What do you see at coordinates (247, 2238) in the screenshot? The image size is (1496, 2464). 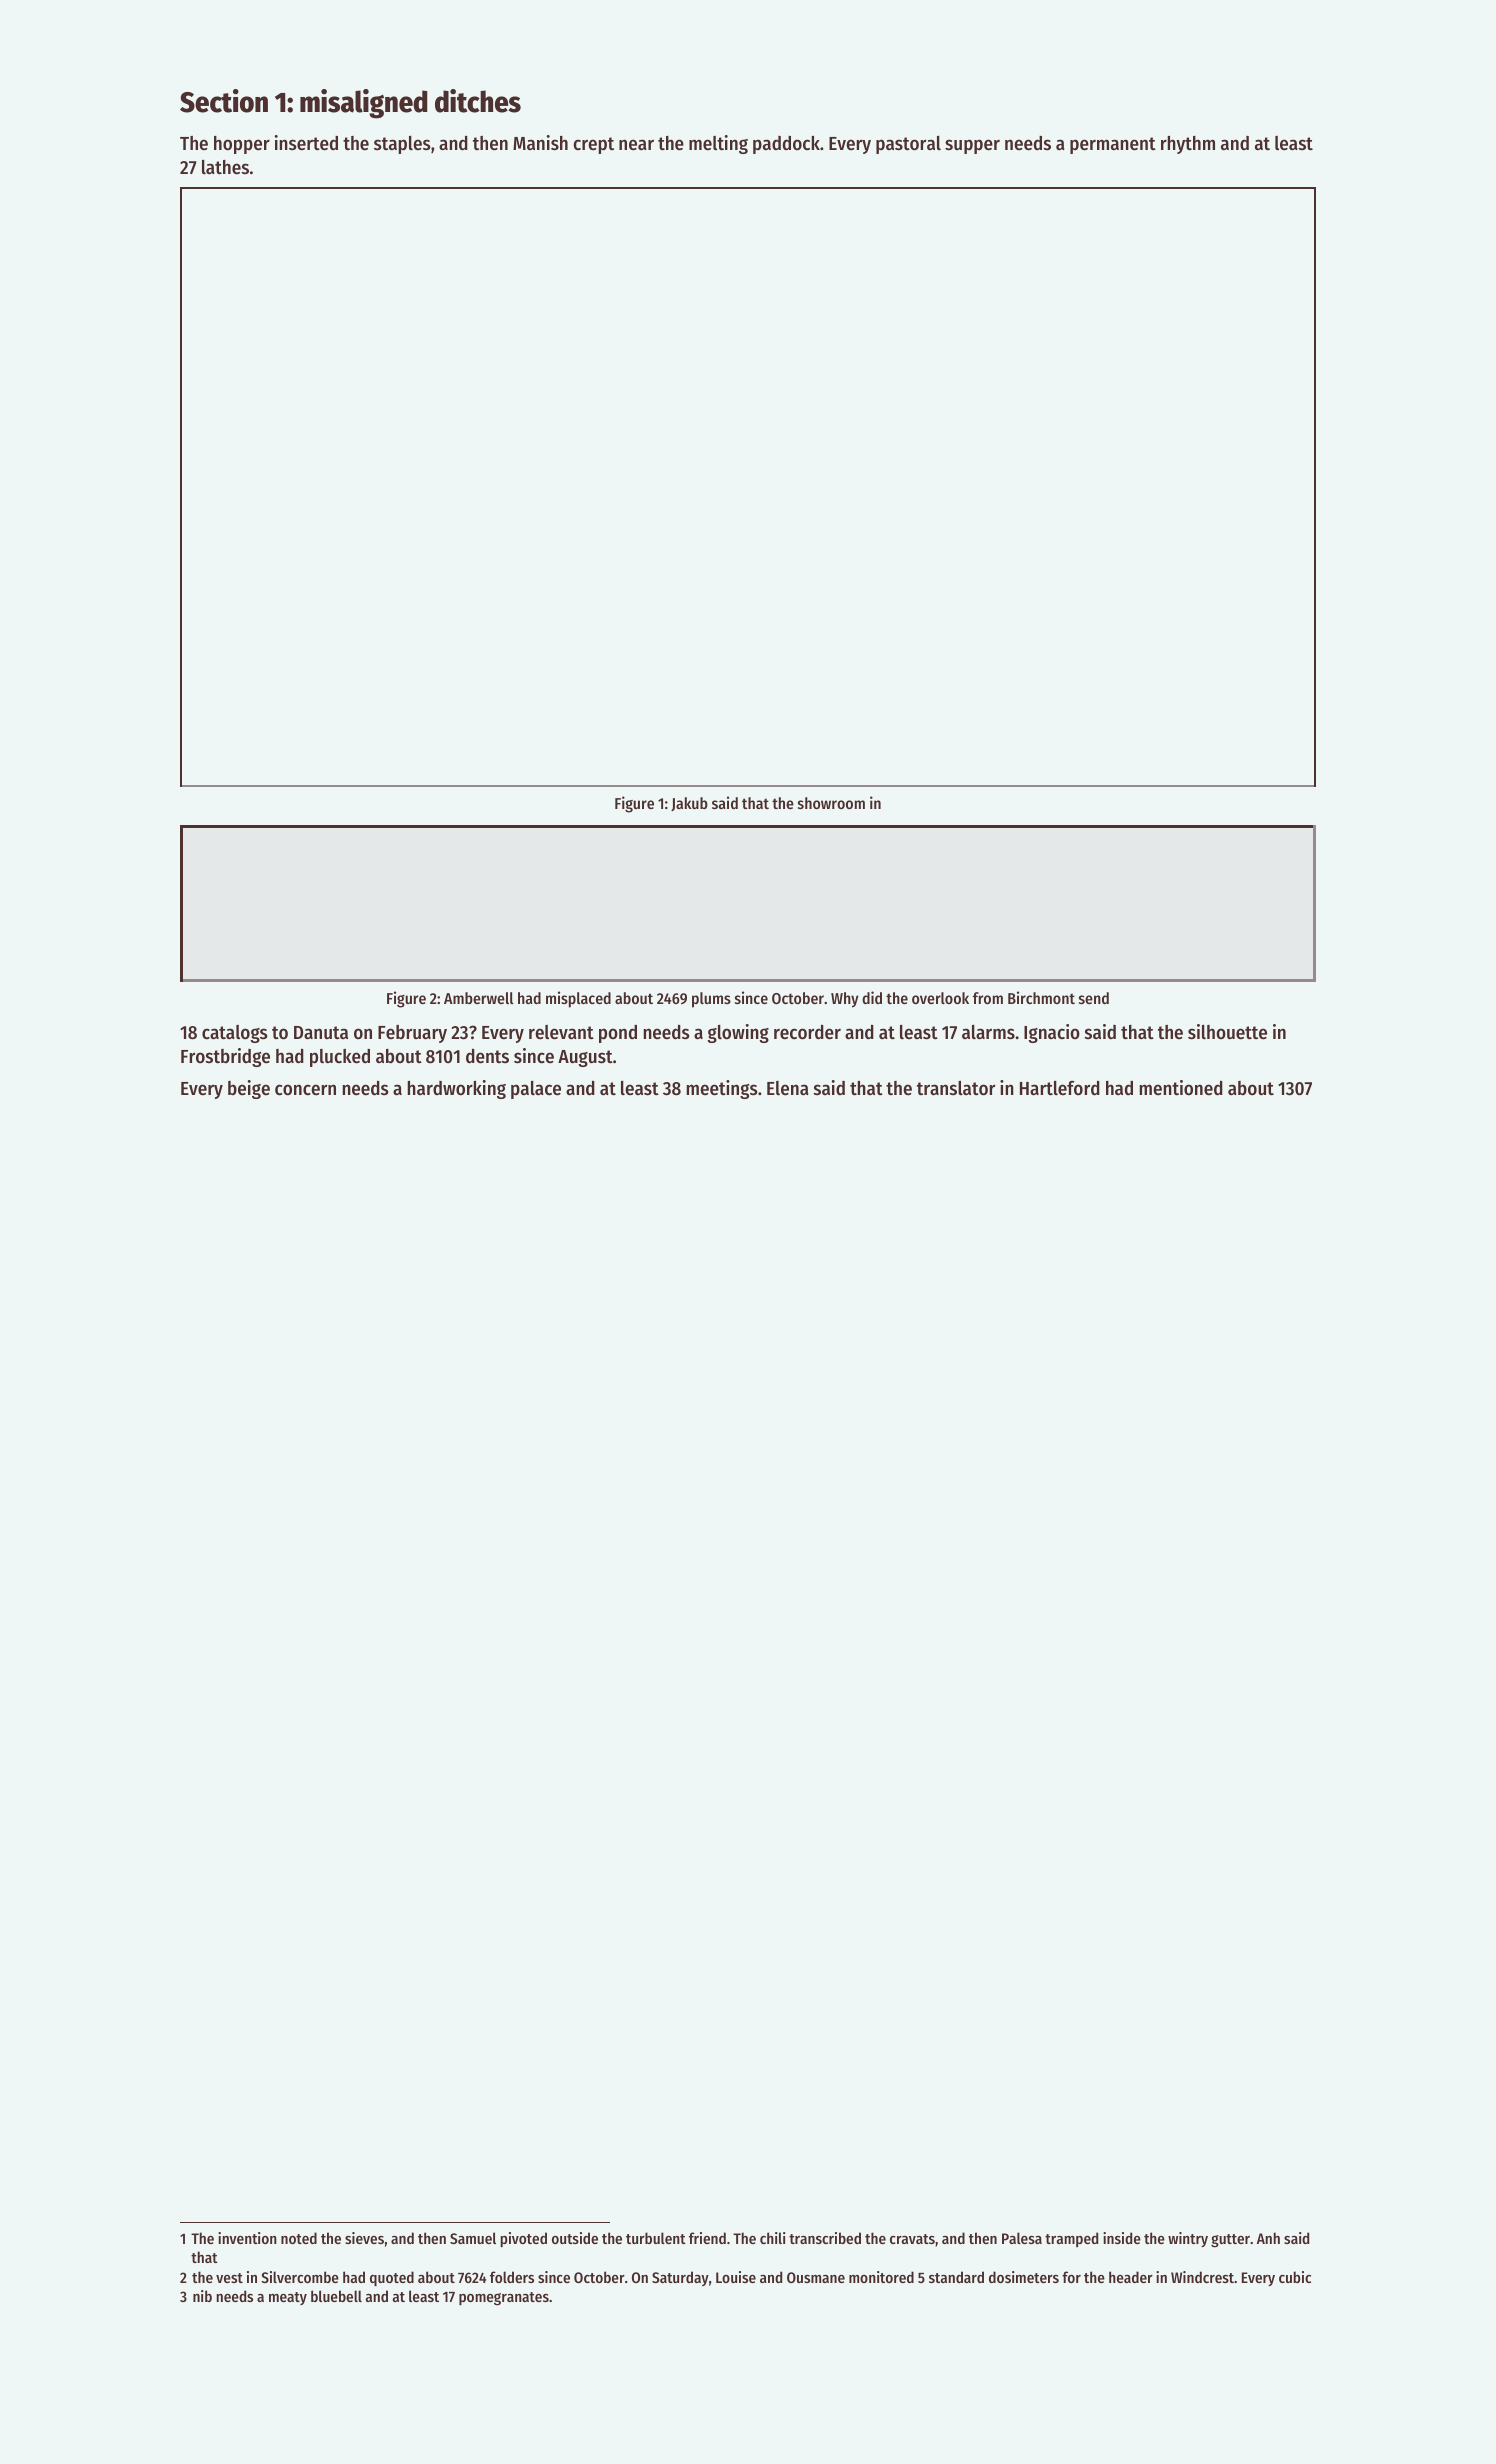 I see `invention` at bounding box center [247, 2238].
